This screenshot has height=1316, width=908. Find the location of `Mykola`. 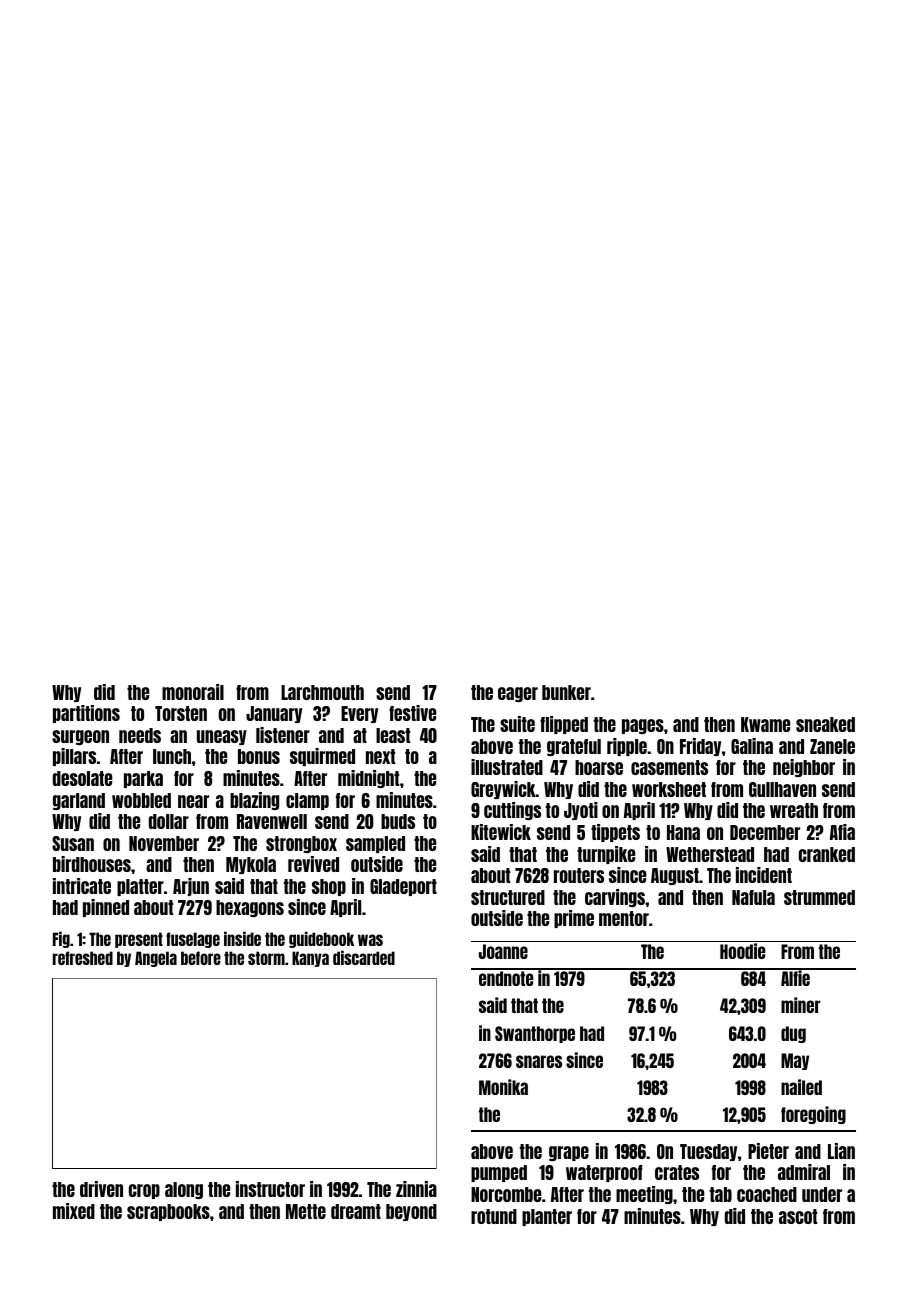

Mykola is located at coordinates (251, 865).
